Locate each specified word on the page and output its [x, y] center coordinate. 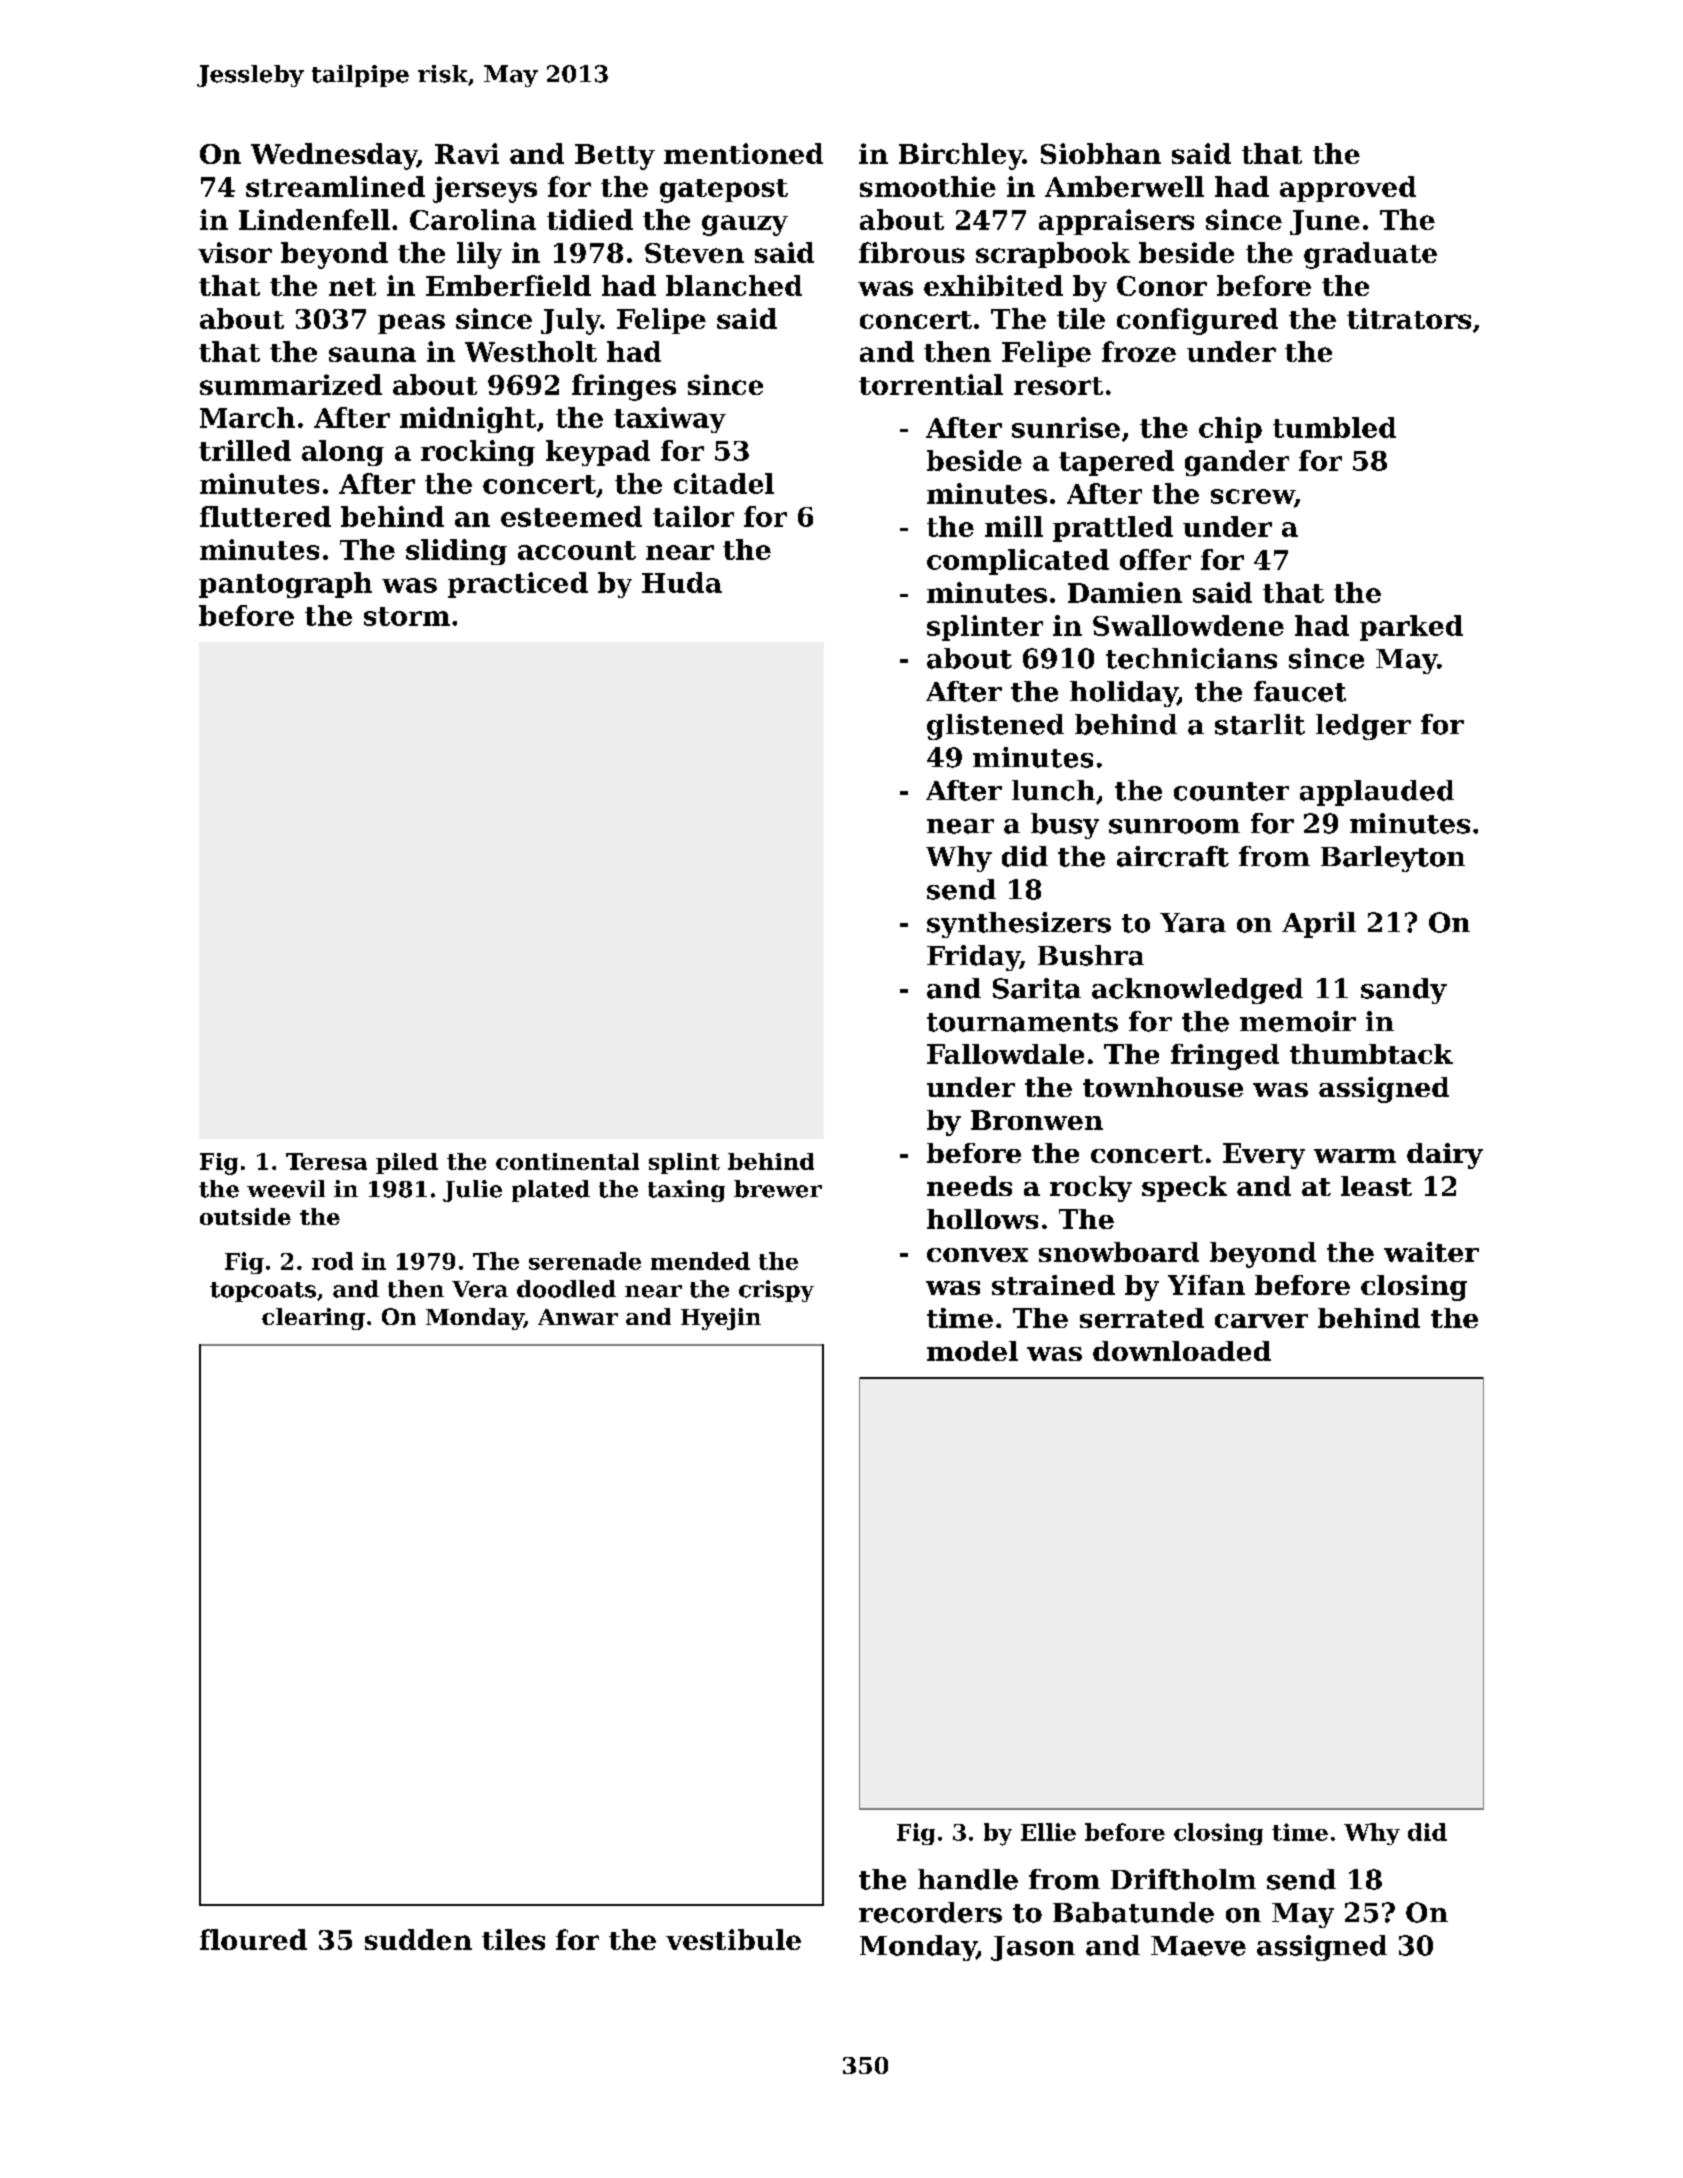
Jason [1033, 1948]
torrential [931, 384]
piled [407, 1163]
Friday [973, 958]
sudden [418, 1939]
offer [1155, 559]
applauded [1377, 793]
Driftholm [1183, 1879]
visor [235, 252]
